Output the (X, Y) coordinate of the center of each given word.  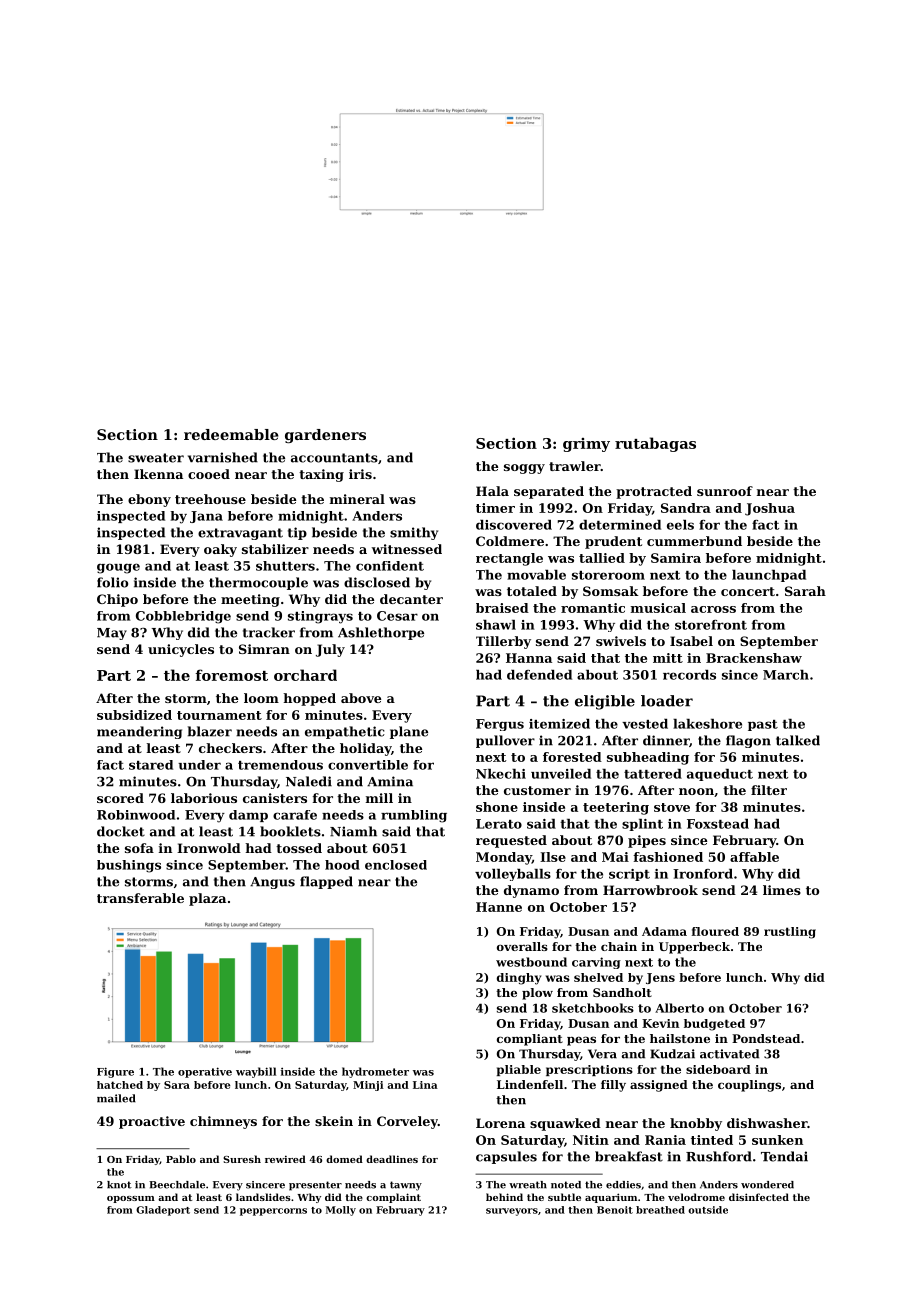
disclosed (377, 582)
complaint (393, 1198)
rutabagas (655, 444)
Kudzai (672, 1054)
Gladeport (163, 1211)
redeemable (231, 434)
